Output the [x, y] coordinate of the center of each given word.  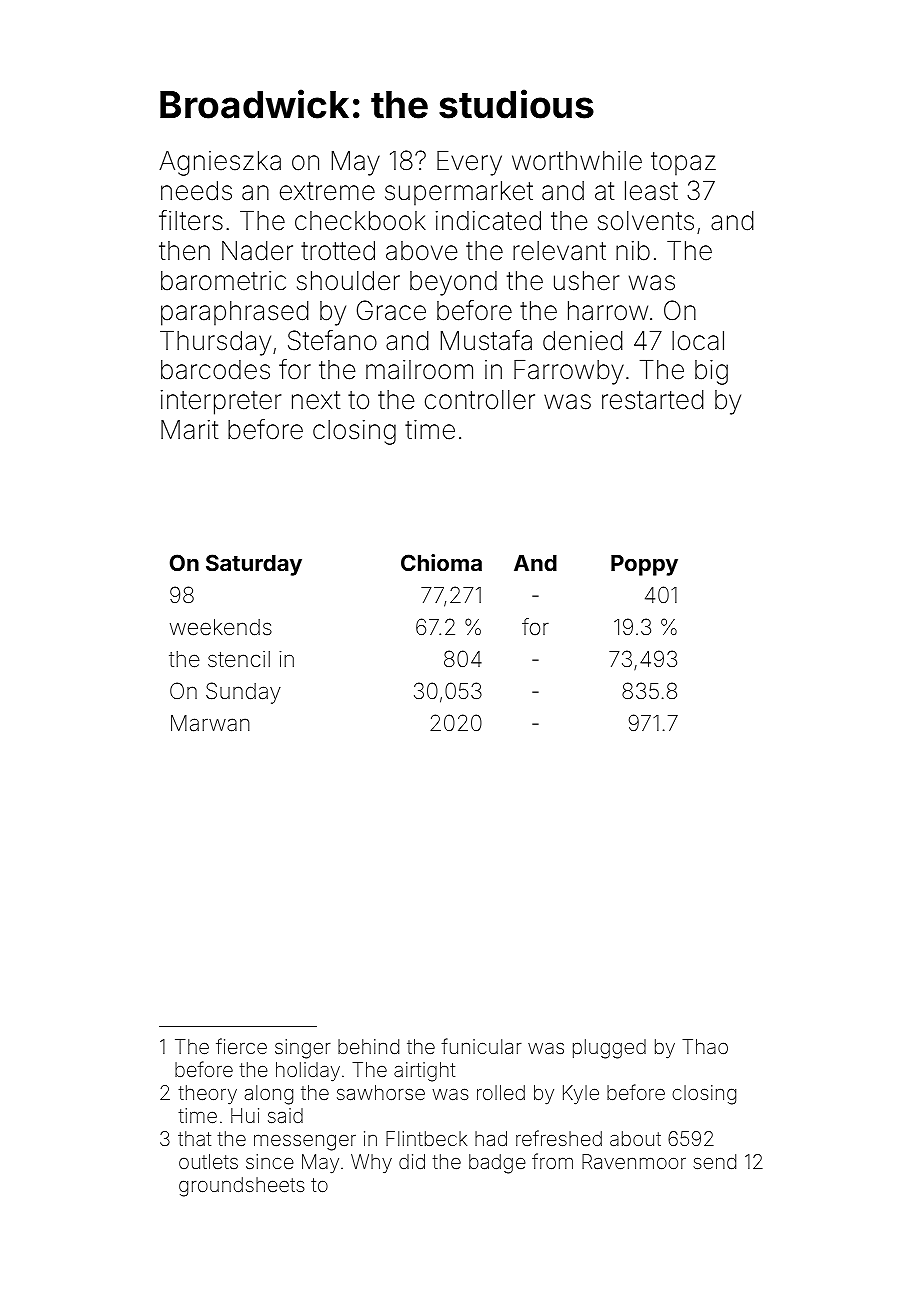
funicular [481, 1046]
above [421, 251]
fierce [241, 1046]
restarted [653, 400]
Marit [189, 430]
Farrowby [569, 372]
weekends [221, 627]
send [714, 1161]
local [698, 341]
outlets [208, 1161]
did [412, 1161]
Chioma [441, 562]
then [184, 251]
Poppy [644, 565]
